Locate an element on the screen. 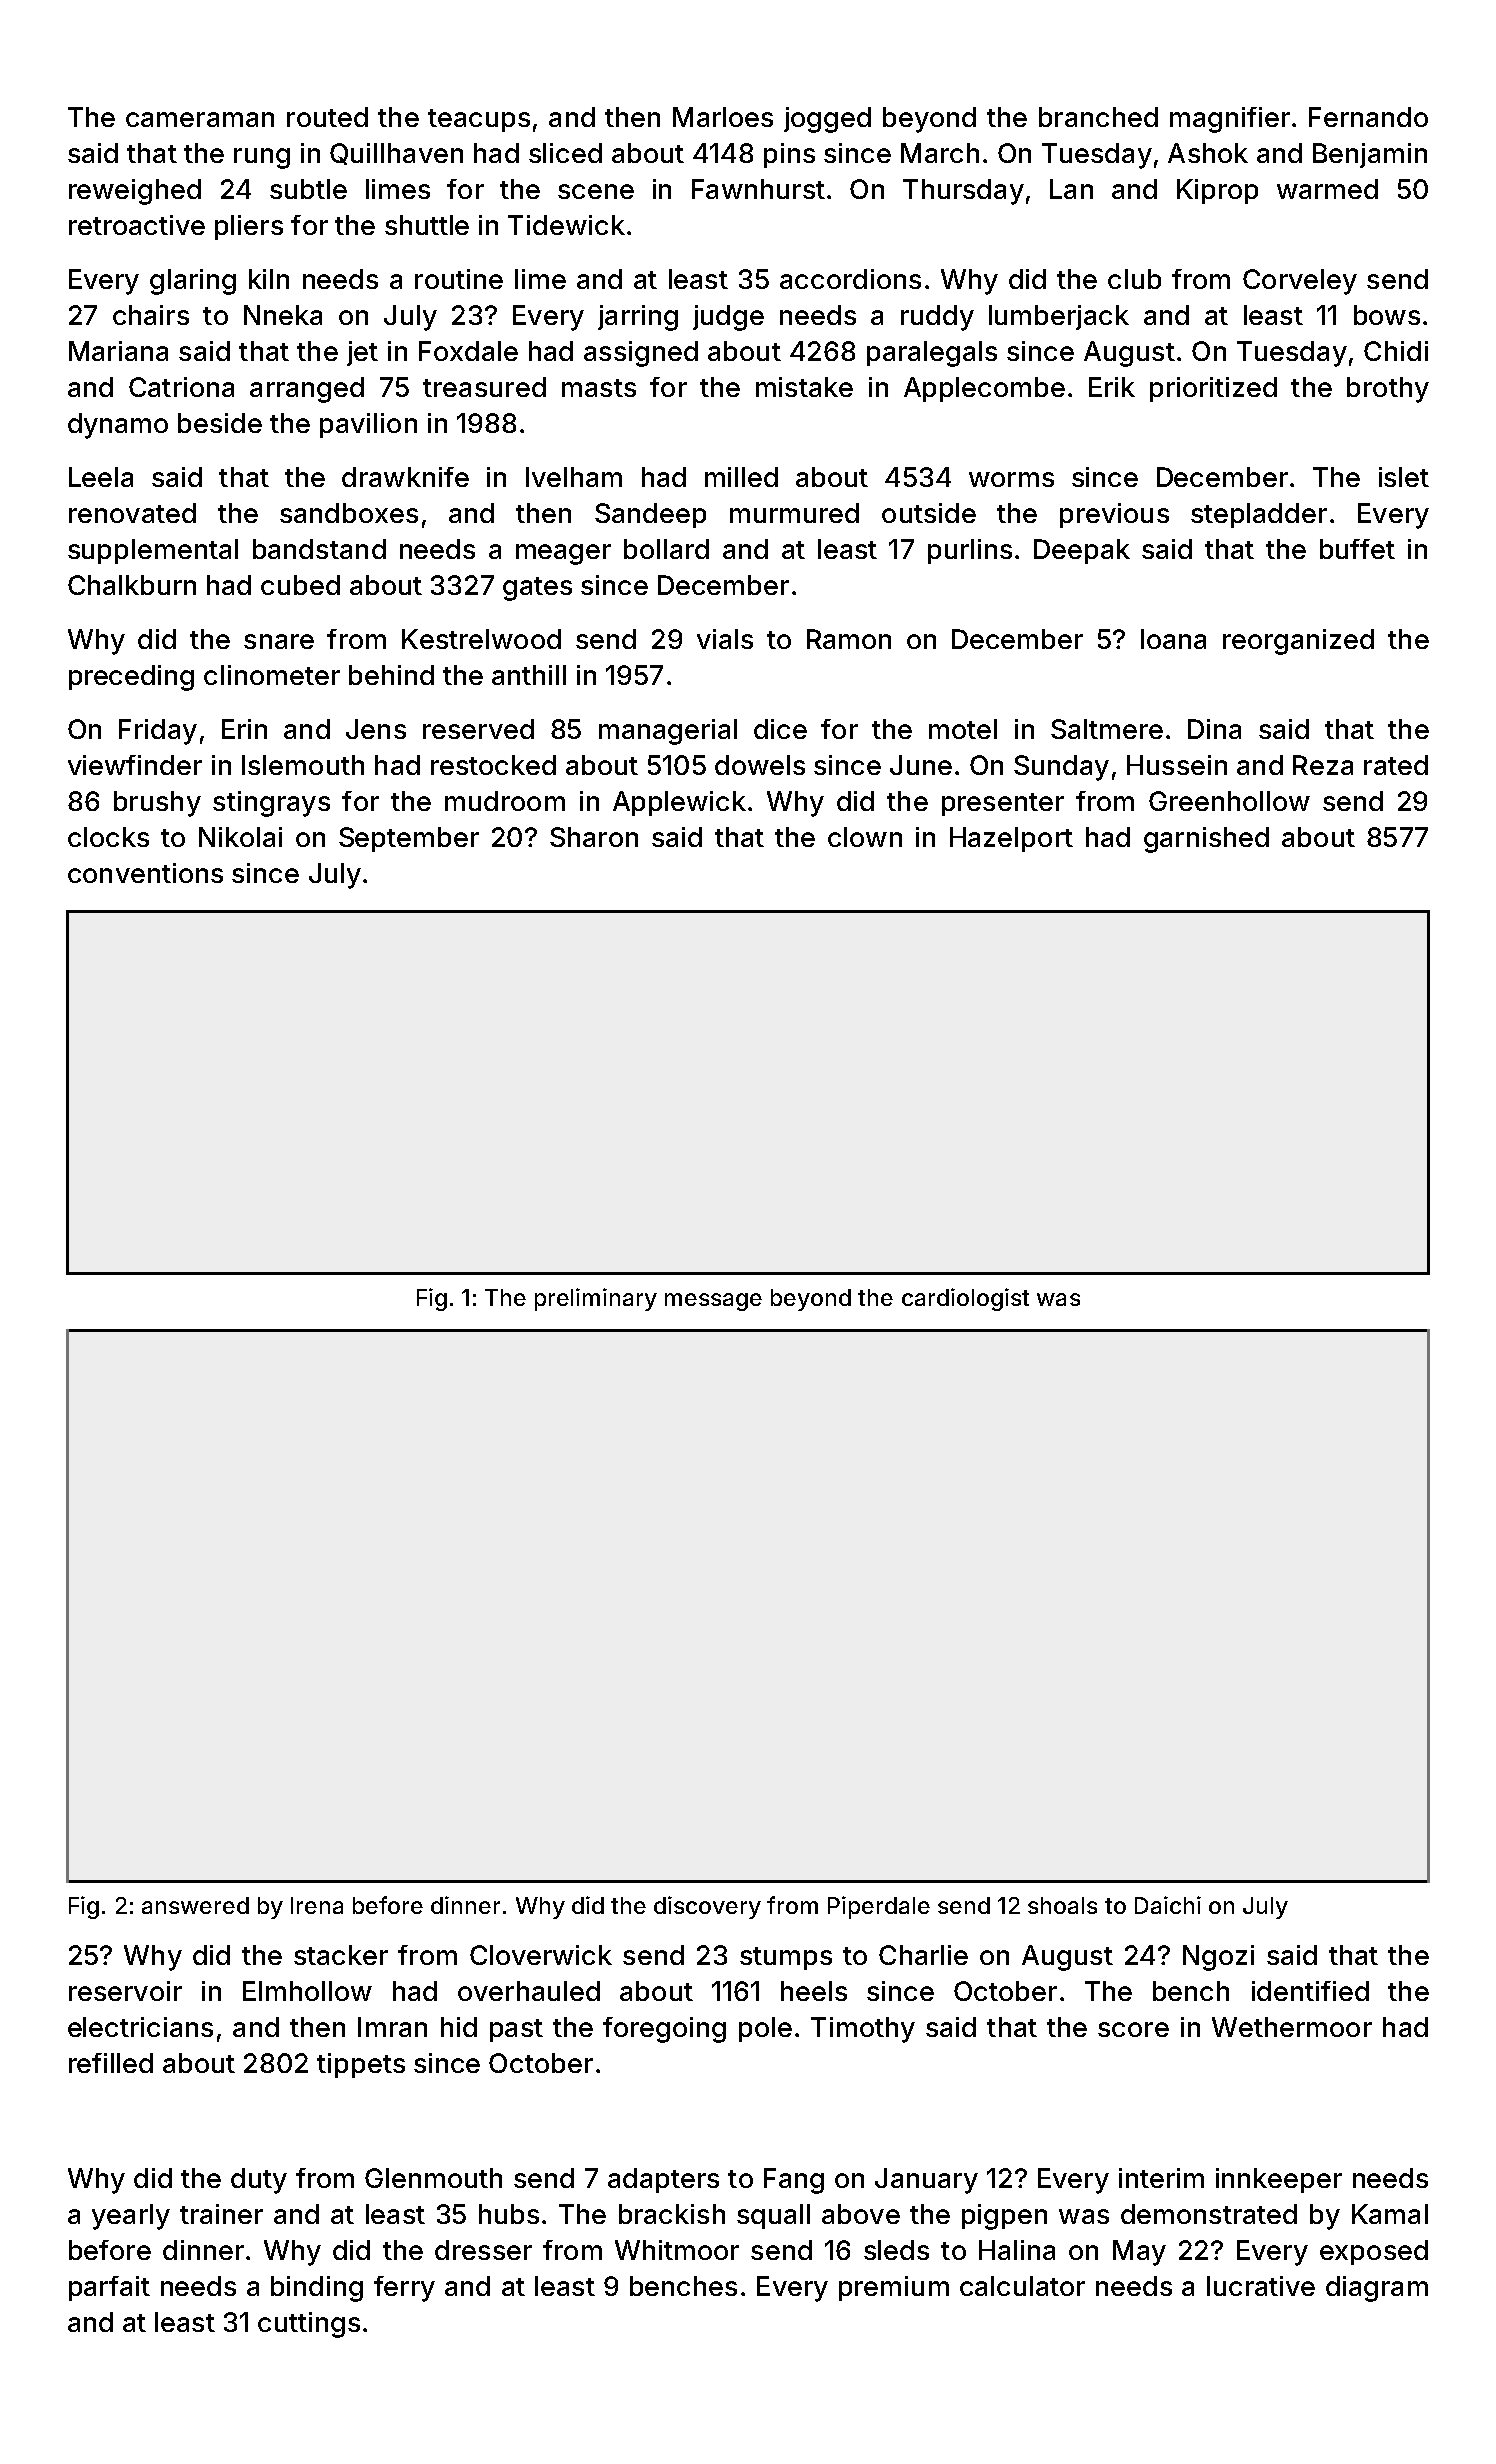 The image size is (1496, 2464). Daichi is located at coordinates (1168, 1905).
